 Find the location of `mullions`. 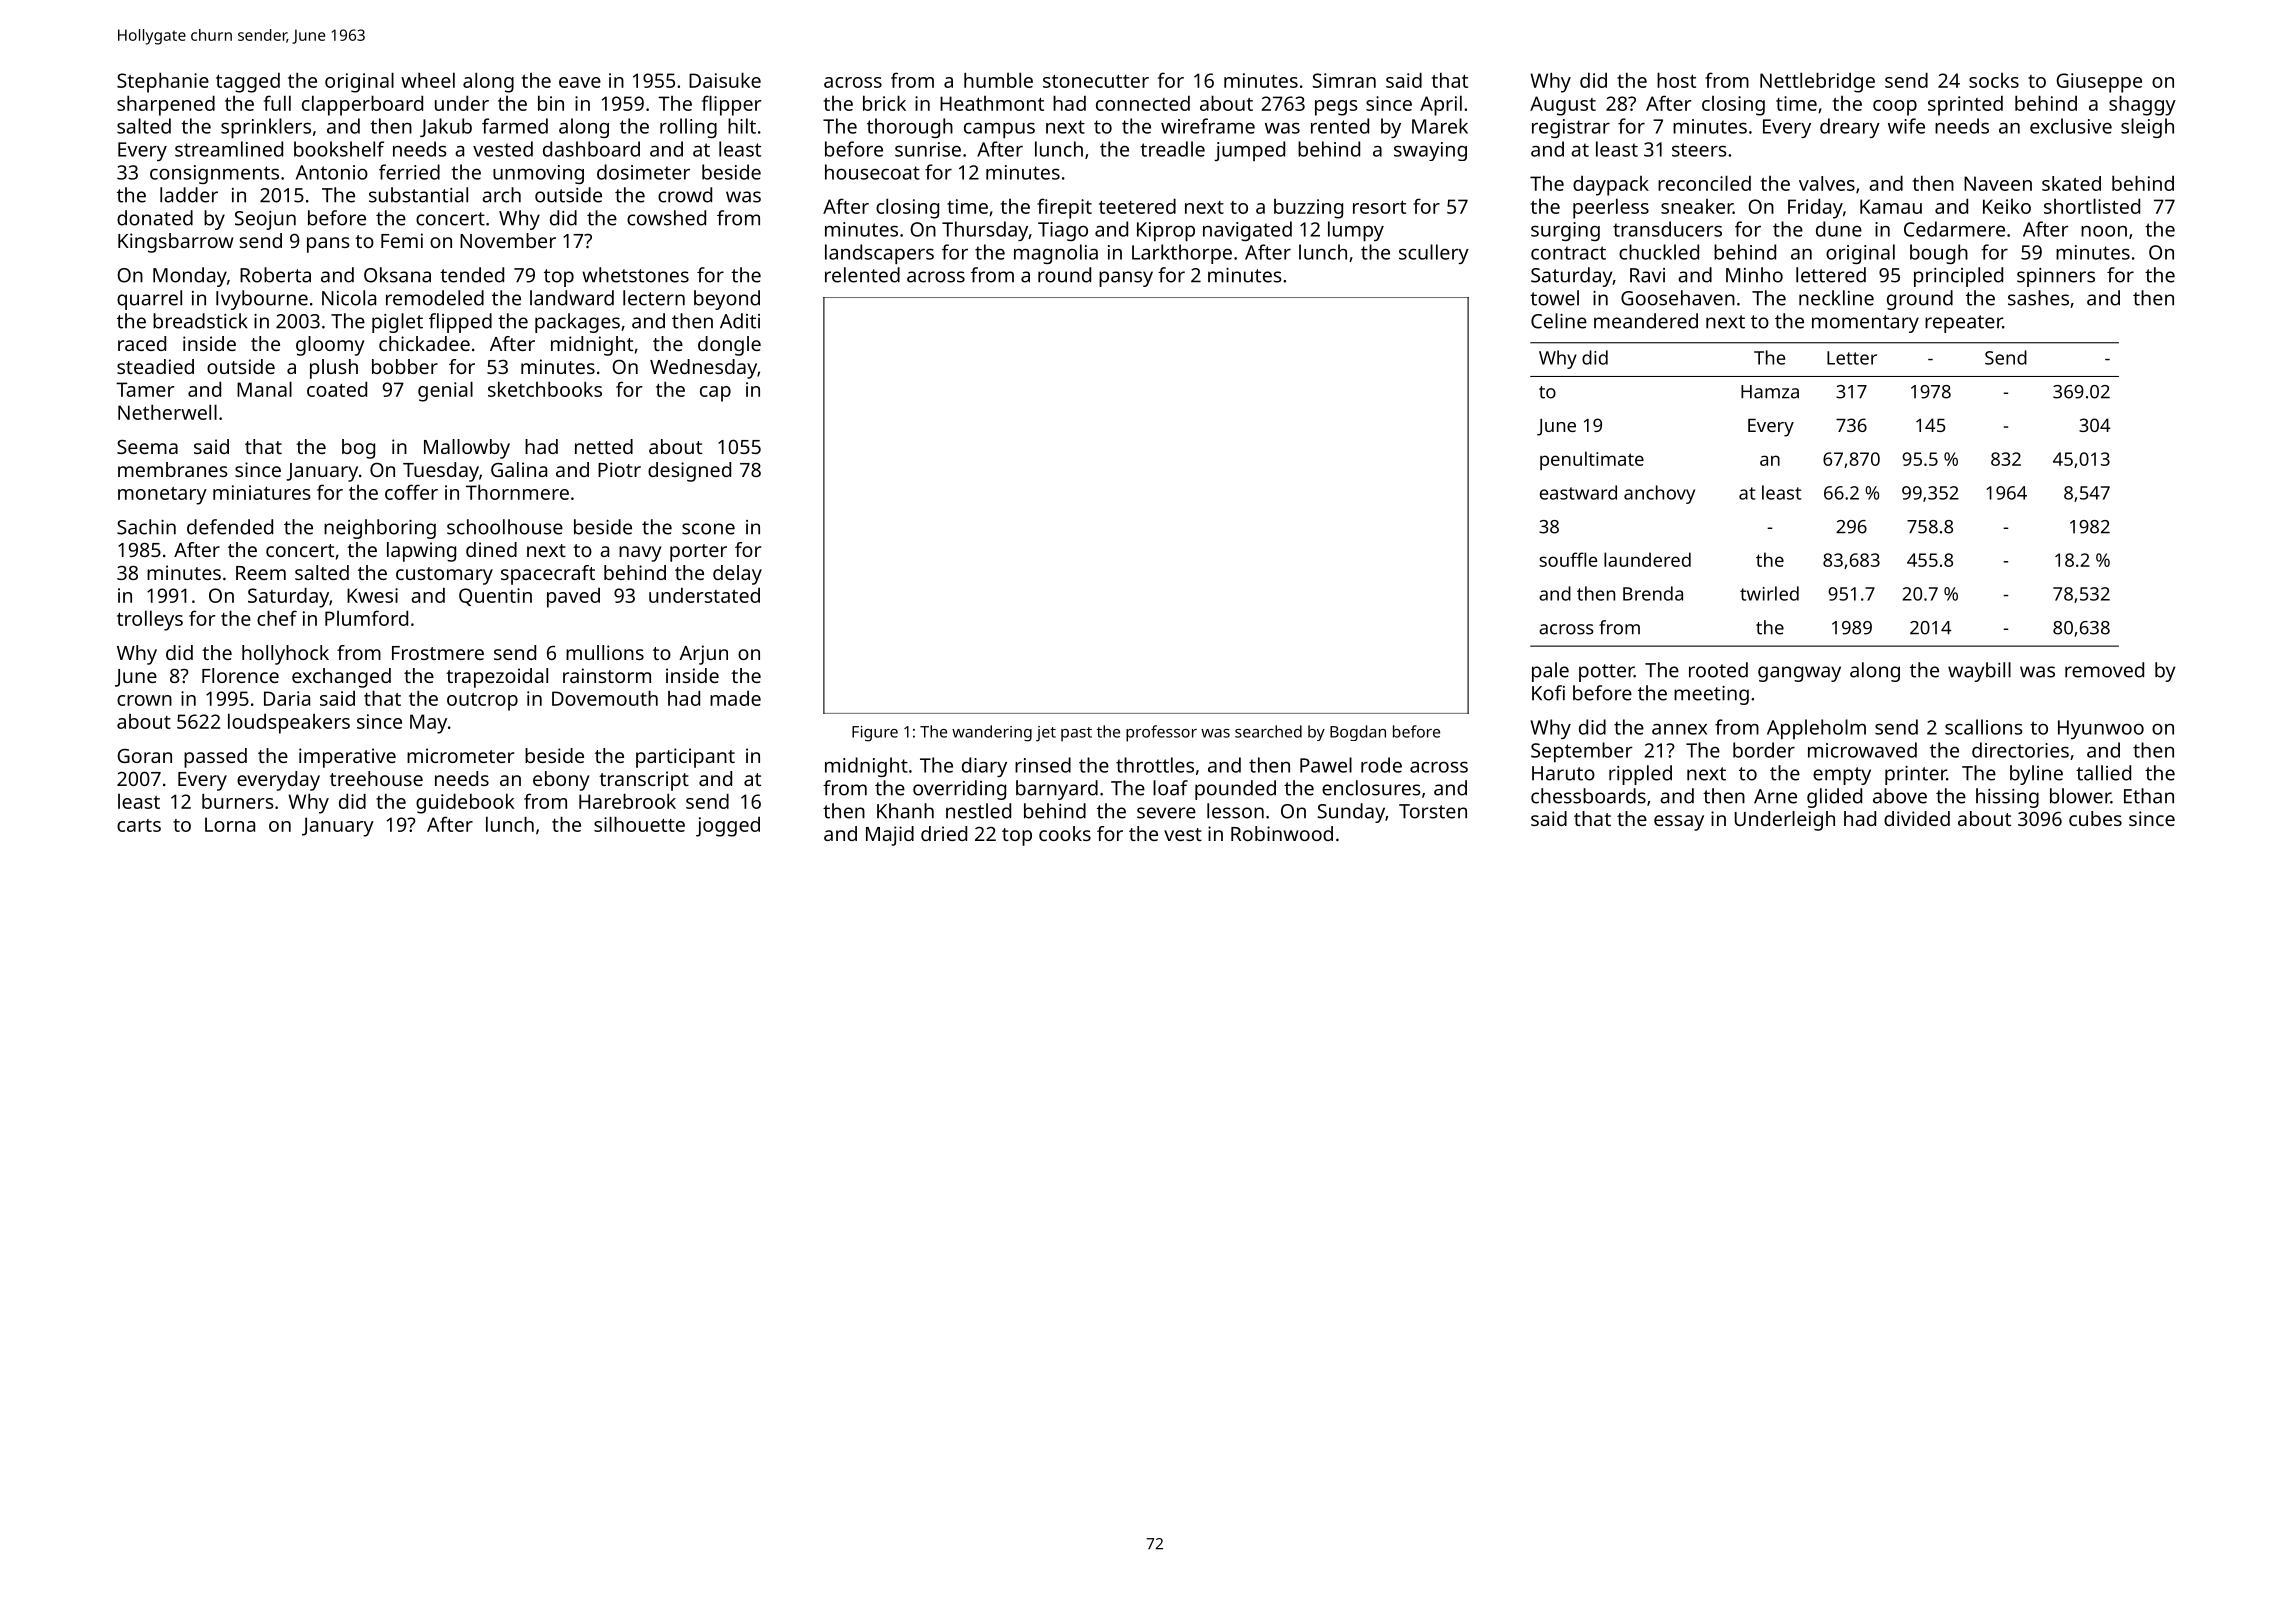

mullions is located at coordinates (605, 652).
